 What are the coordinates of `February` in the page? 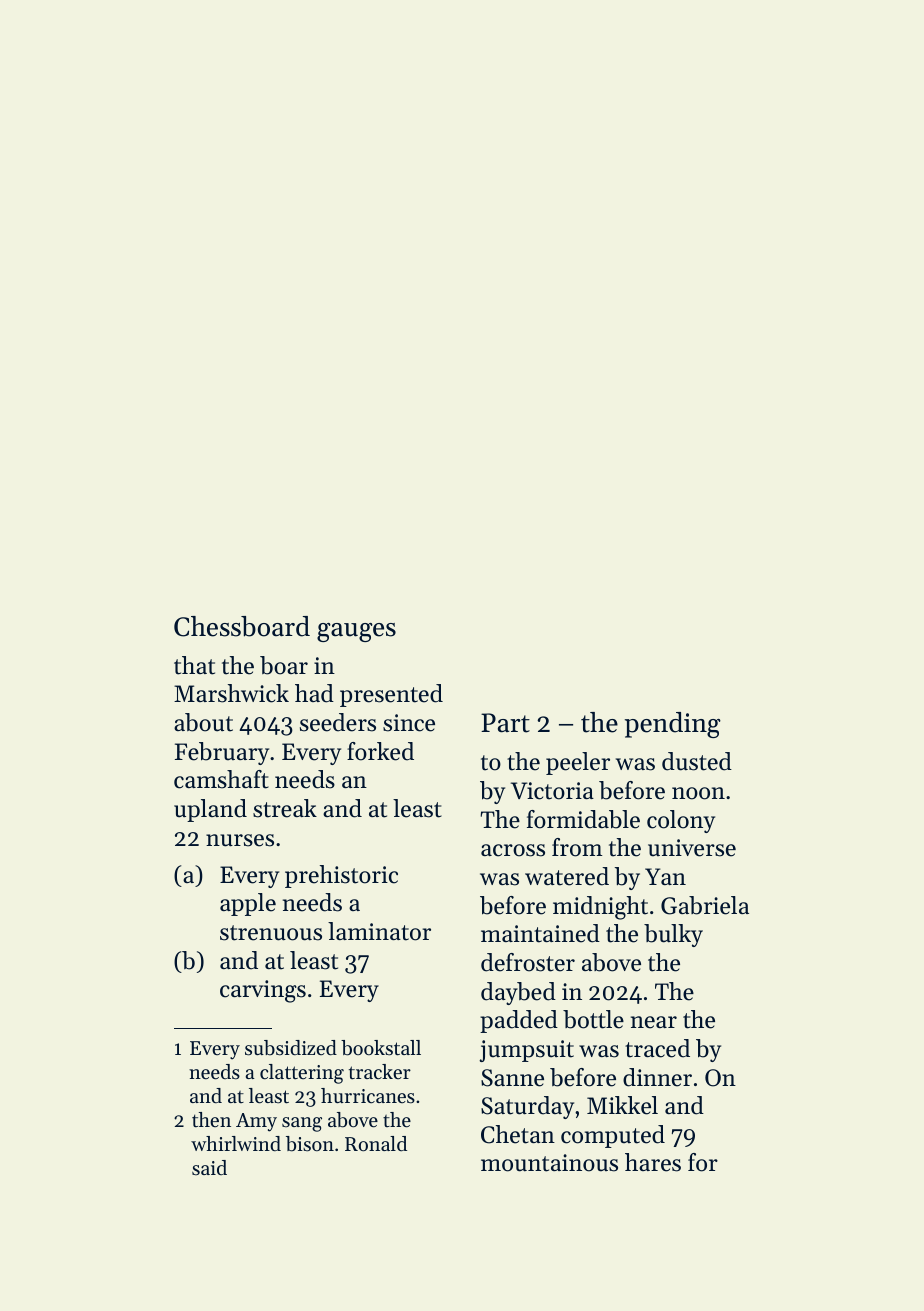 It's located at (222, 753).
